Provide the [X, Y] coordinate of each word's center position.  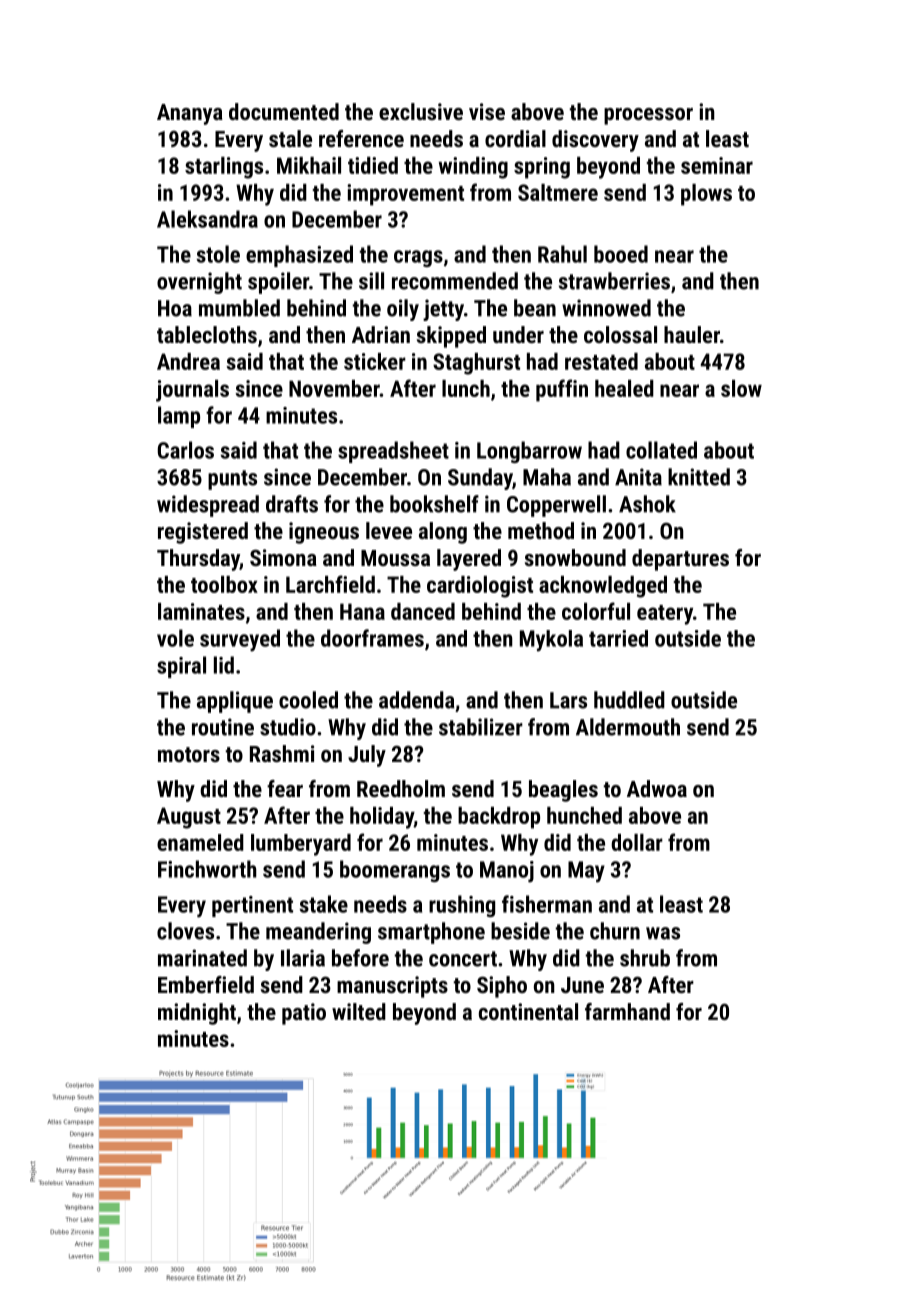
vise [487, 111]
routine [223, 727]
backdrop [499, 818]
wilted [359, 1011]
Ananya [190, 114]
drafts [292, 504]
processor [648, 116]
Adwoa [657, 788]
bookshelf [434, 504]
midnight [197, 1014]
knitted [699, 477]
